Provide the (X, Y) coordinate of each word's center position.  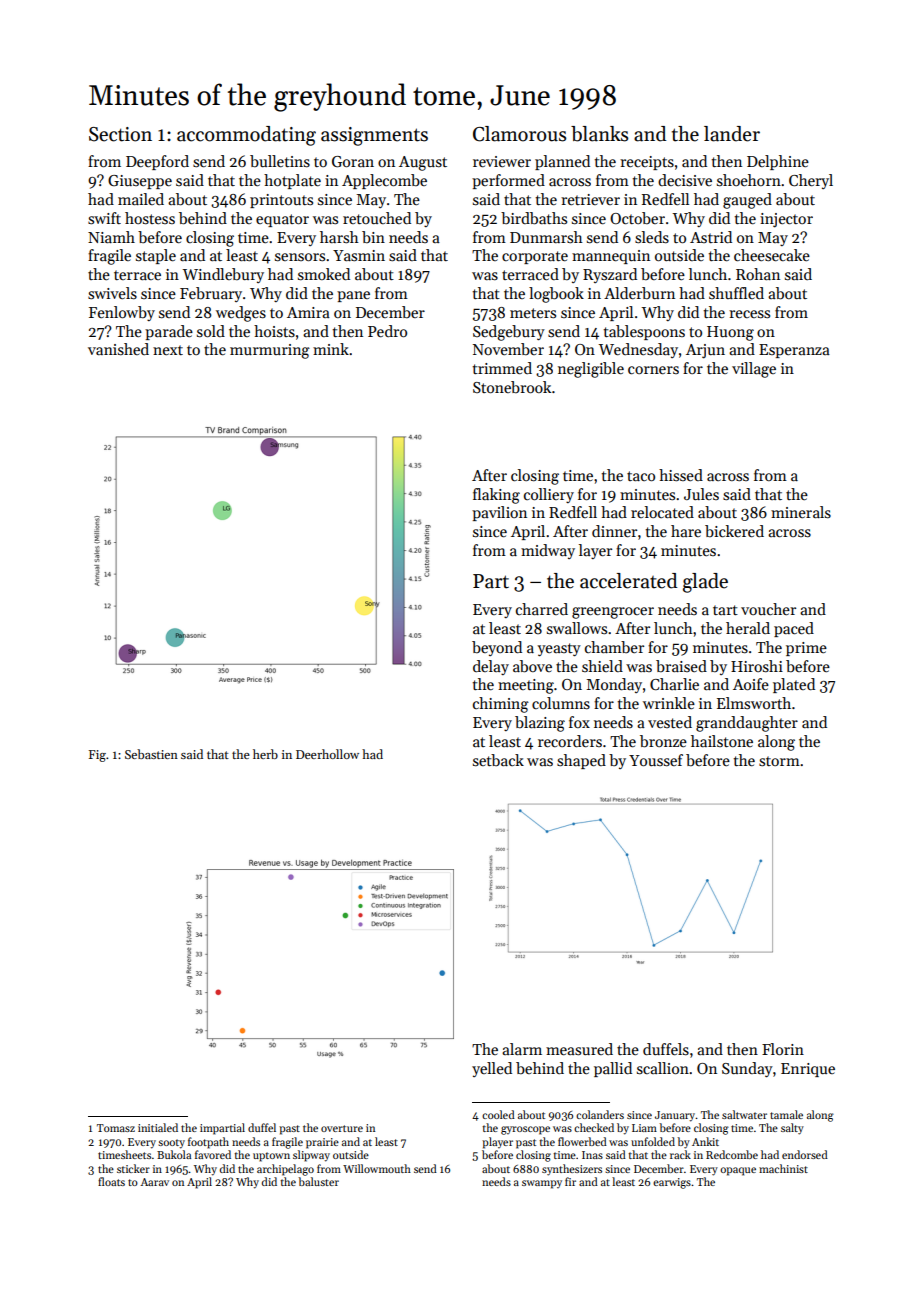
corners (653, 370)
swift (104, 218)
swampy (542, 1184)
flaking (496, 496)
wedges (241, 314)
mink (331, 349)
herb (265, 754)
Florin (783, 1049)
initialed (158, 1127)
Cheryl (811, 181)
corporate (535, 257)
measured (579, 1049)
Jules (701, 494)
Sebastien (151, 754)
